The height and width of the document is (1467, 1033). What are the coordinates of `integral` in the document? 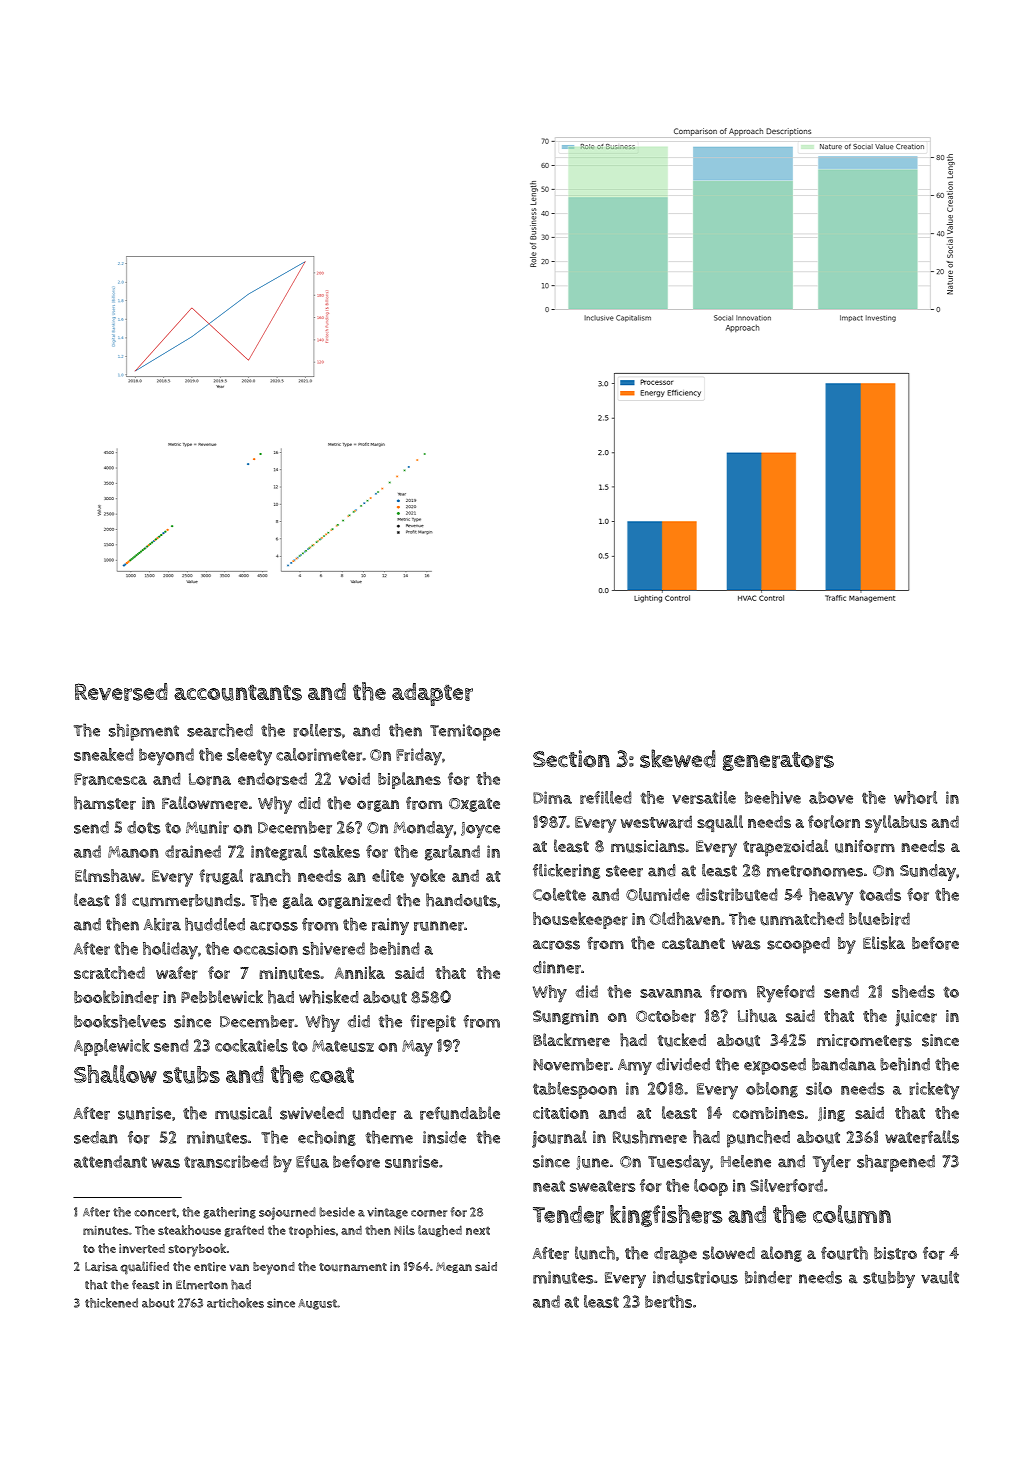 It's located at (279, 853).
